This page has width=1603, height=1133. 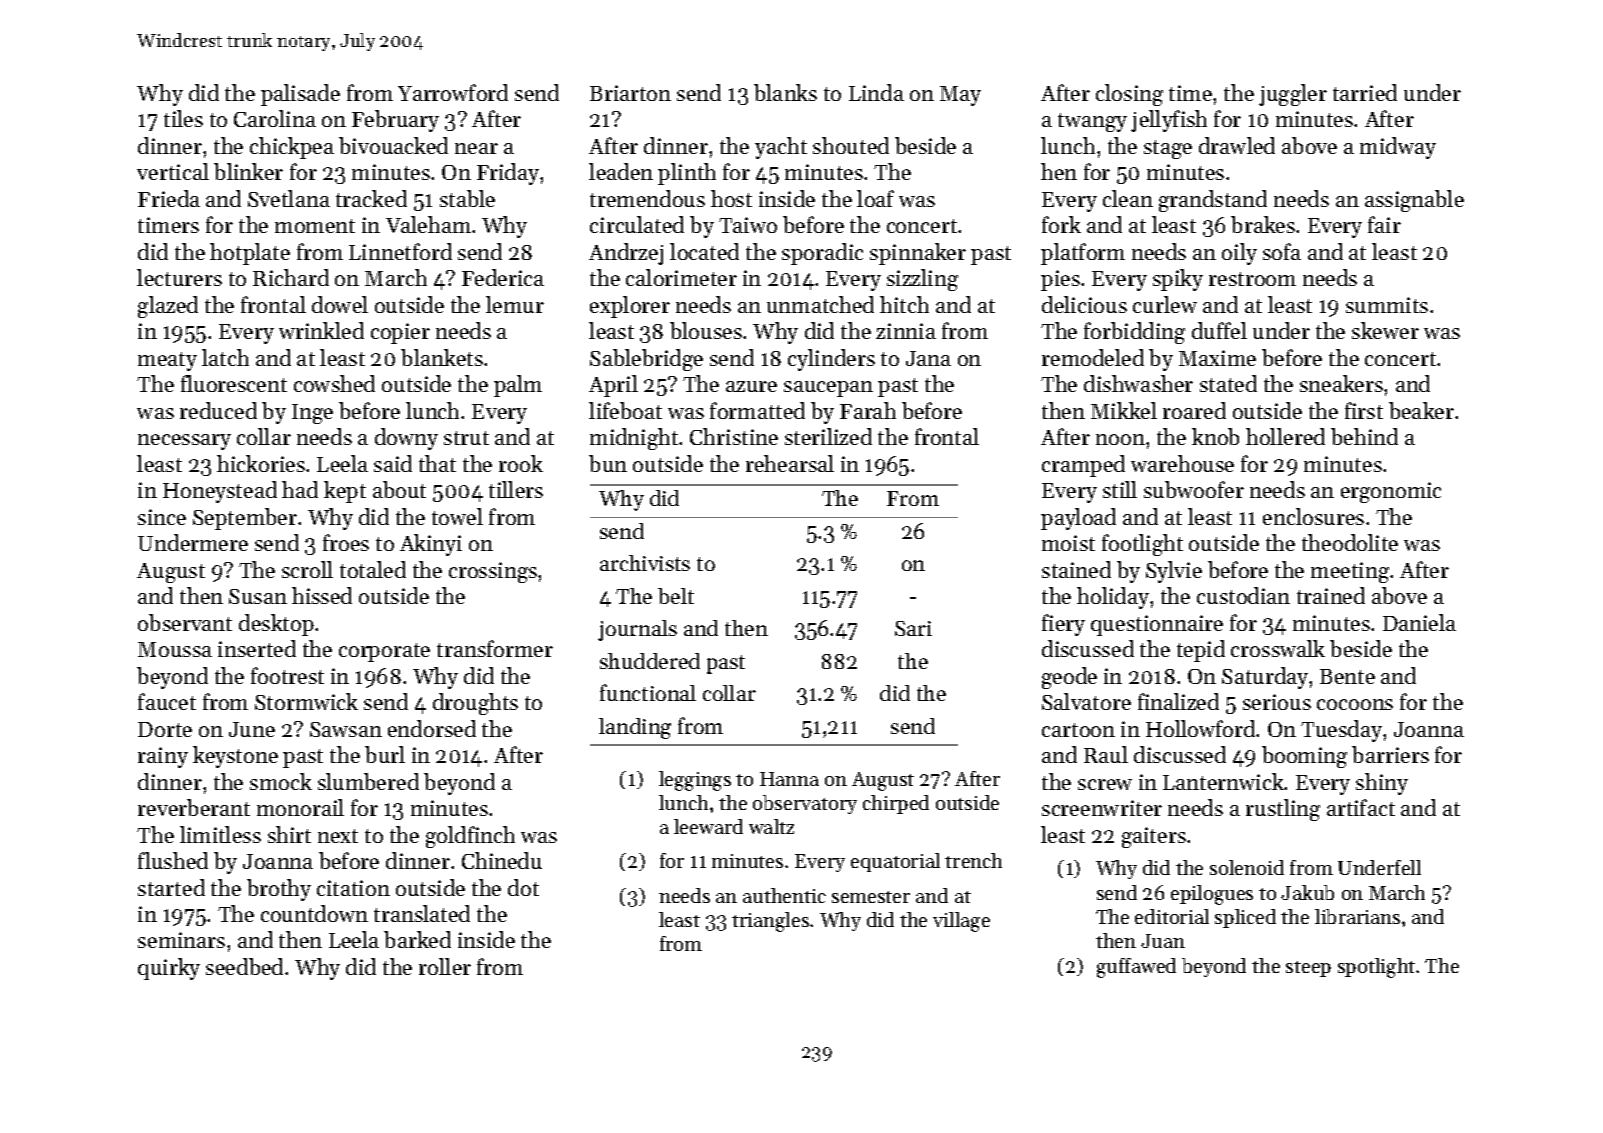 I want to click on fair, so click(x=1384, y=224).
